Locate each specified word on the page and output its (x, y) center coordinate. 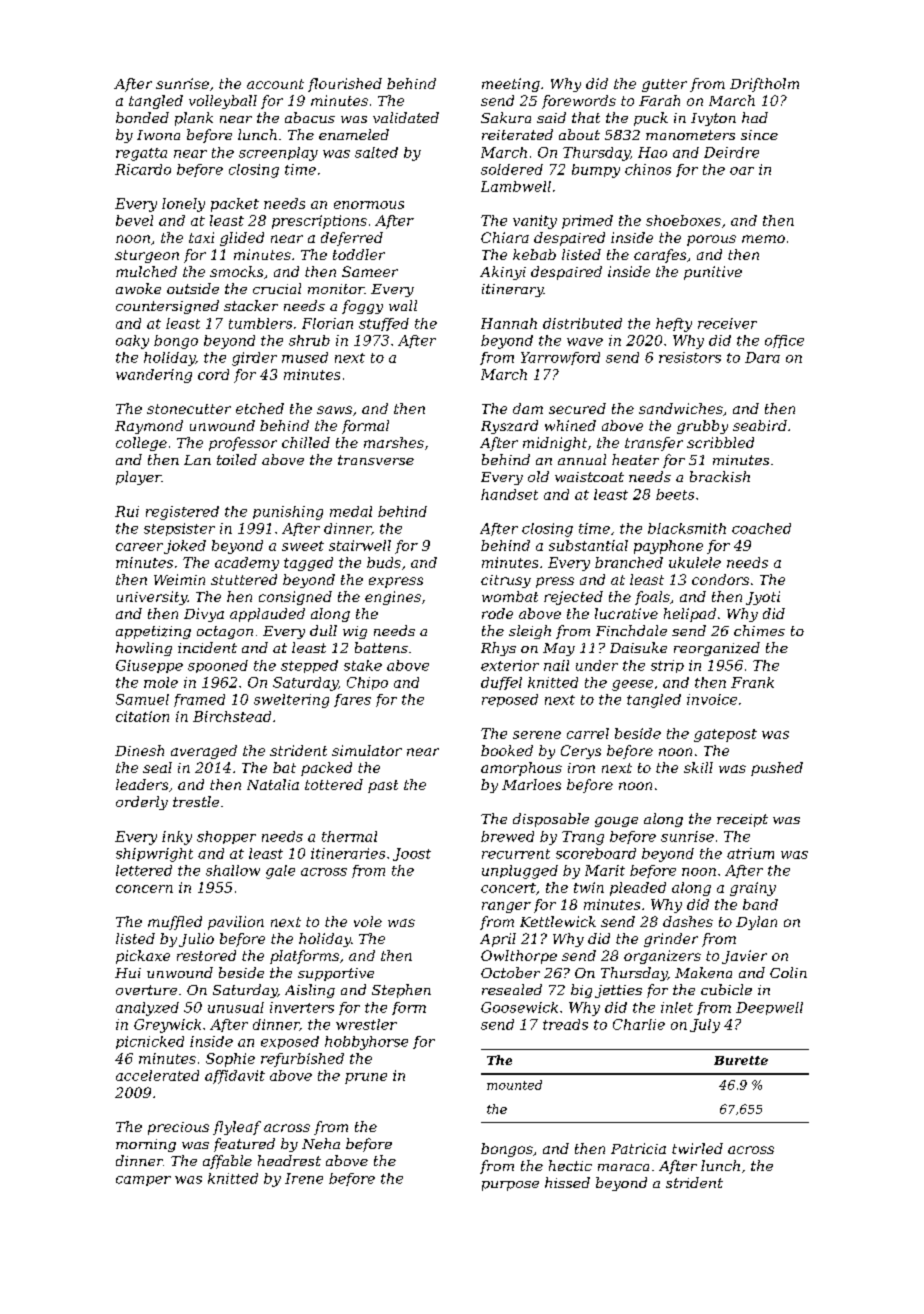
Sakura (506, 117)
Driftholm (764, 85)
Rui (127, 511)
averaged (204, 752)
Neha (321, 1143)
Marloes (531, 784)
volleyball (223, 102)
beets (675, 494)
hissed (567, 1182)
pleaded (638, 889)
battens (381, 647)
